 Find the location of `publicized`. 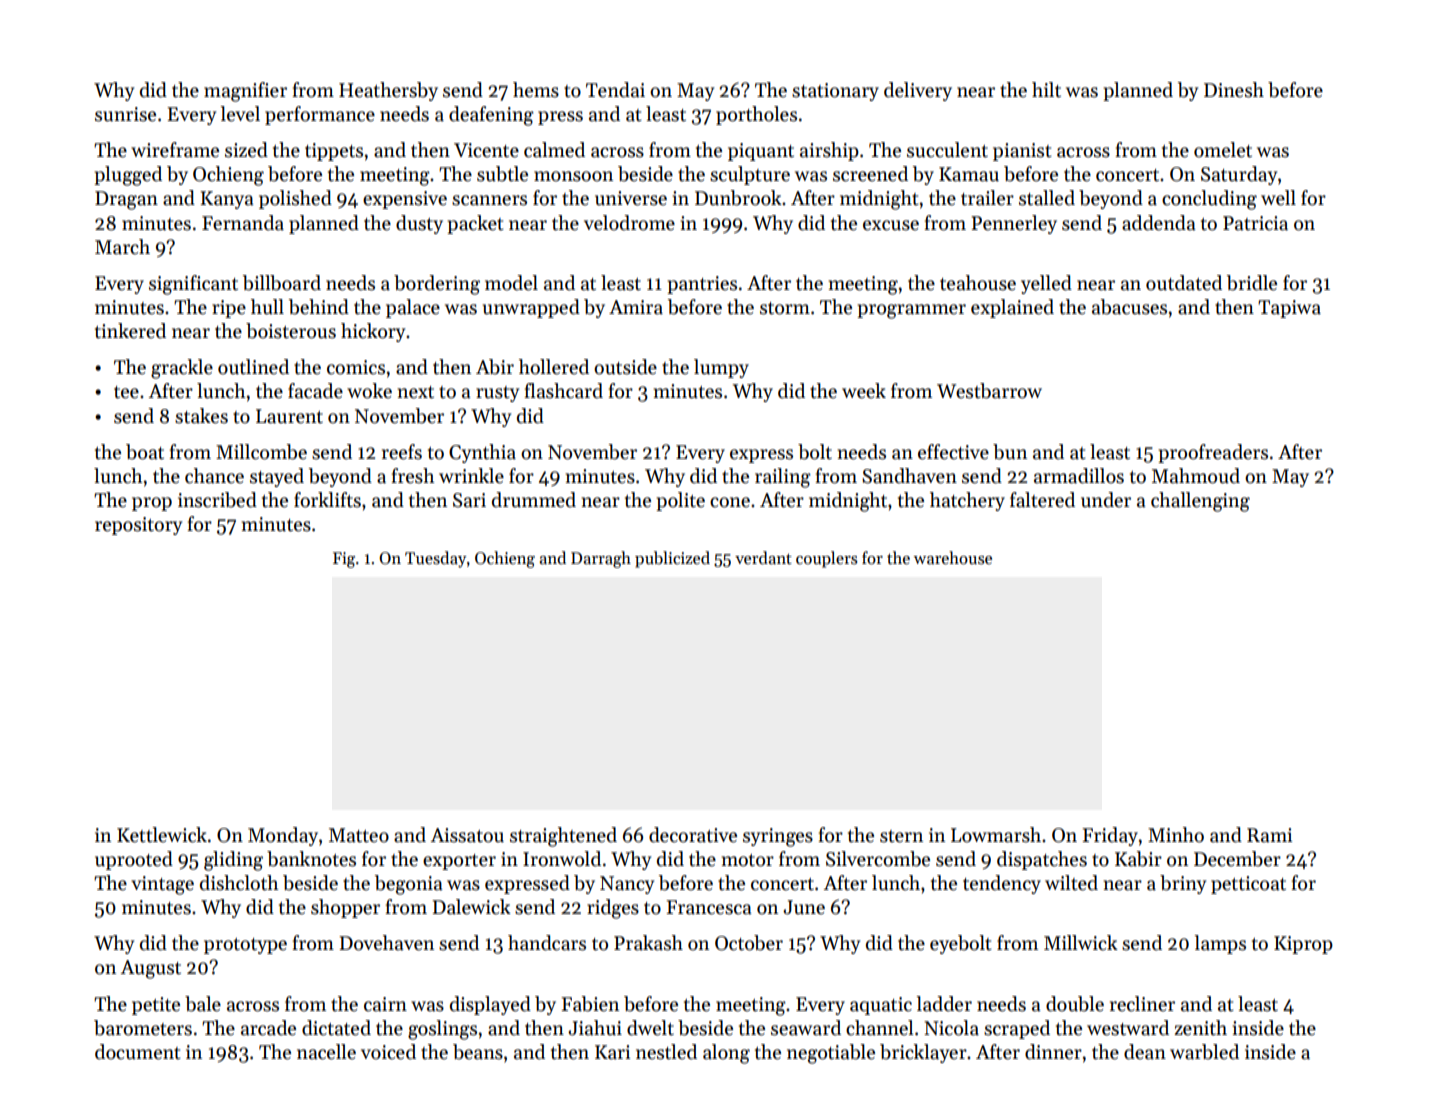

publicized is located at coordinates (672, 559).
